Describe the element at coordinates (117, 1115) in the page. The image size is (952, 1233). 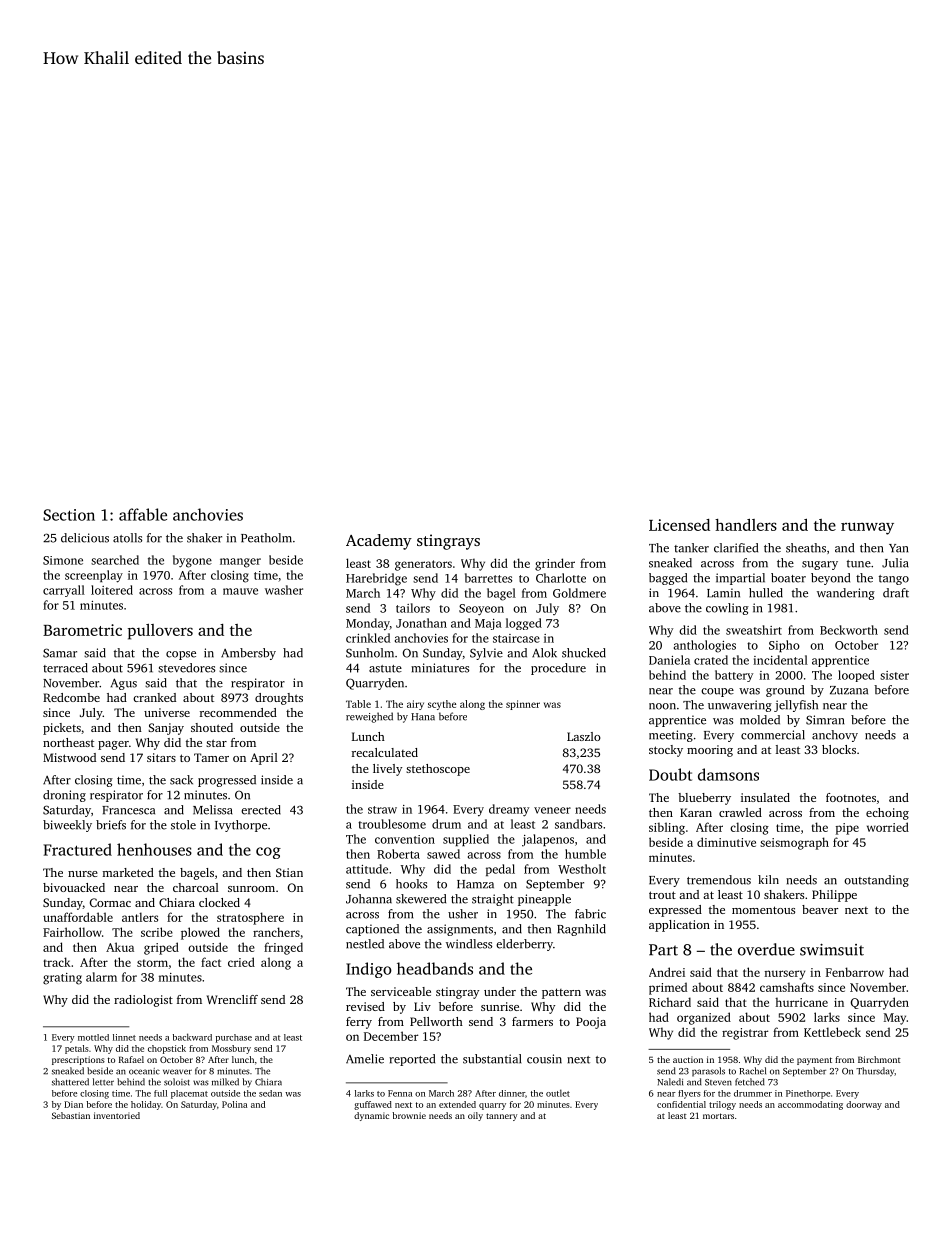
I see `inventoried` at that location.
